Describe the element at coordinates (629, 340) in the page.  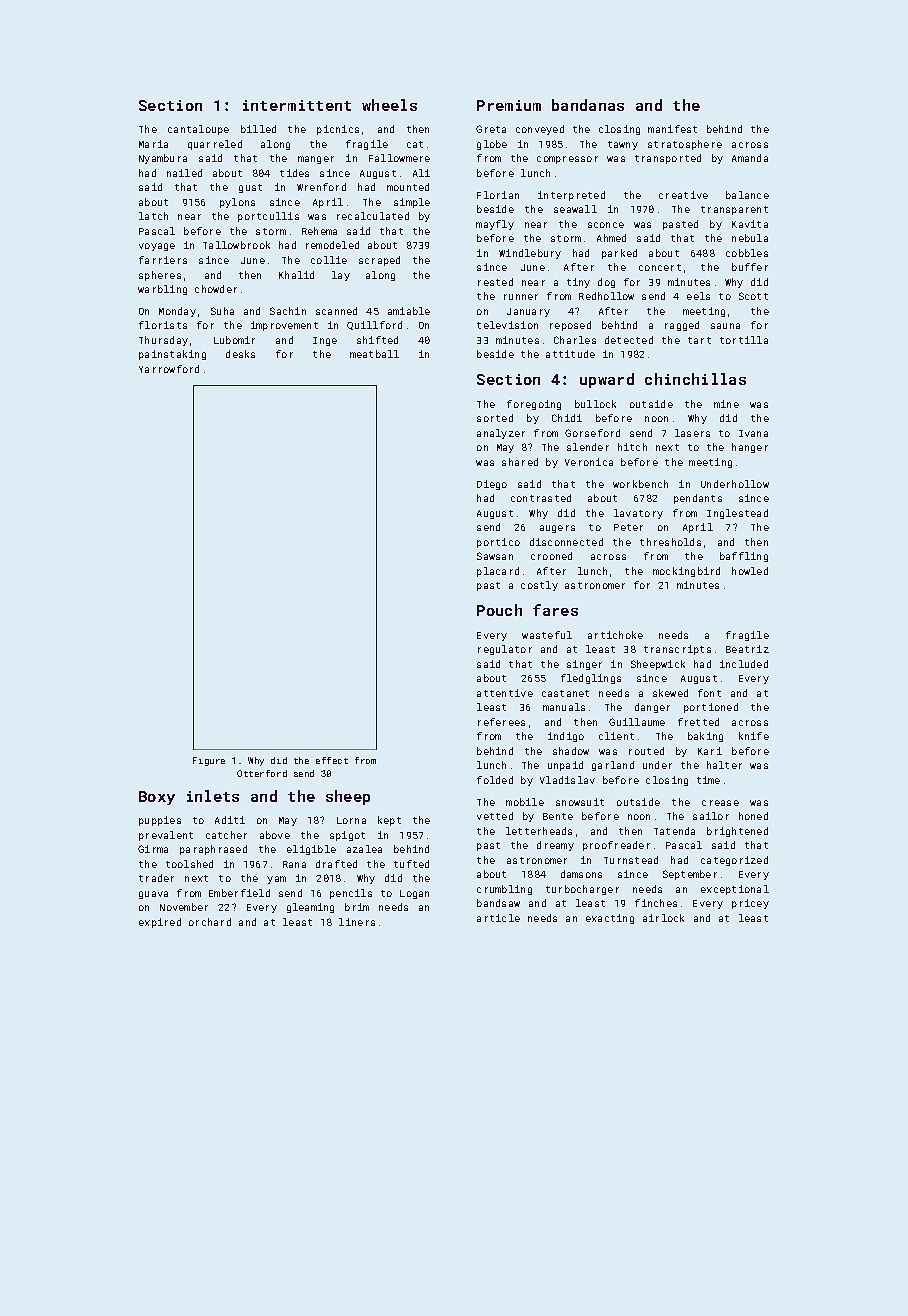
I see `detected` at that location.
